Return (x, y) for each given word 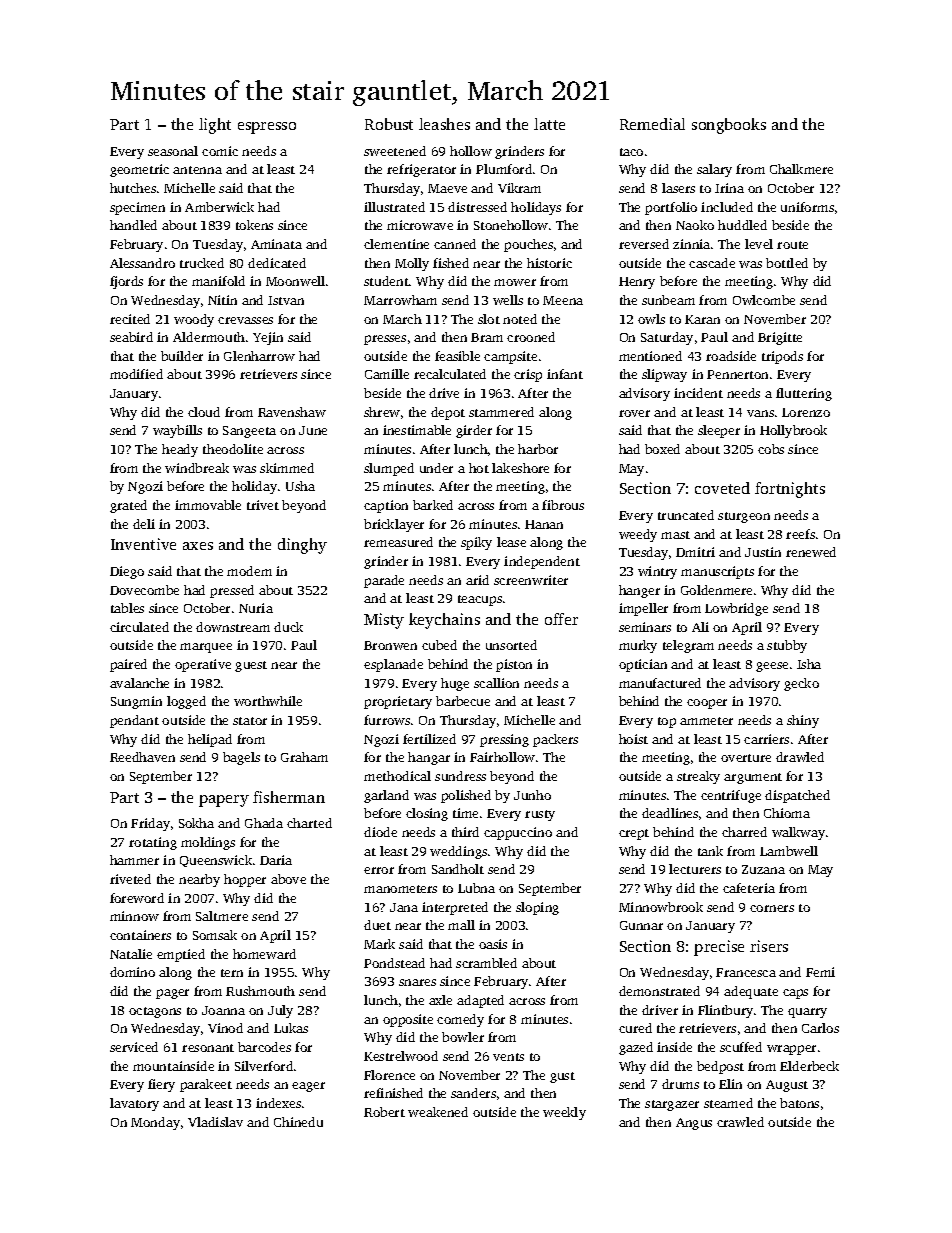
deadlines (670, 813)
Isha (809, 664)
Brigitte (780, 338)
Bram (487, 337)
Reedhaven (142, 757)
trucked (202, 263)
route (792, 245)
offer (561, 619)
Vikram (519, 188)
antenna (197, 170)
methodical (397, 776)
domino (132, 972)
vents (508, 1057)
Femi (820, 972)
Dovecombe (144, 590)
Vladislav (215, 1122)
